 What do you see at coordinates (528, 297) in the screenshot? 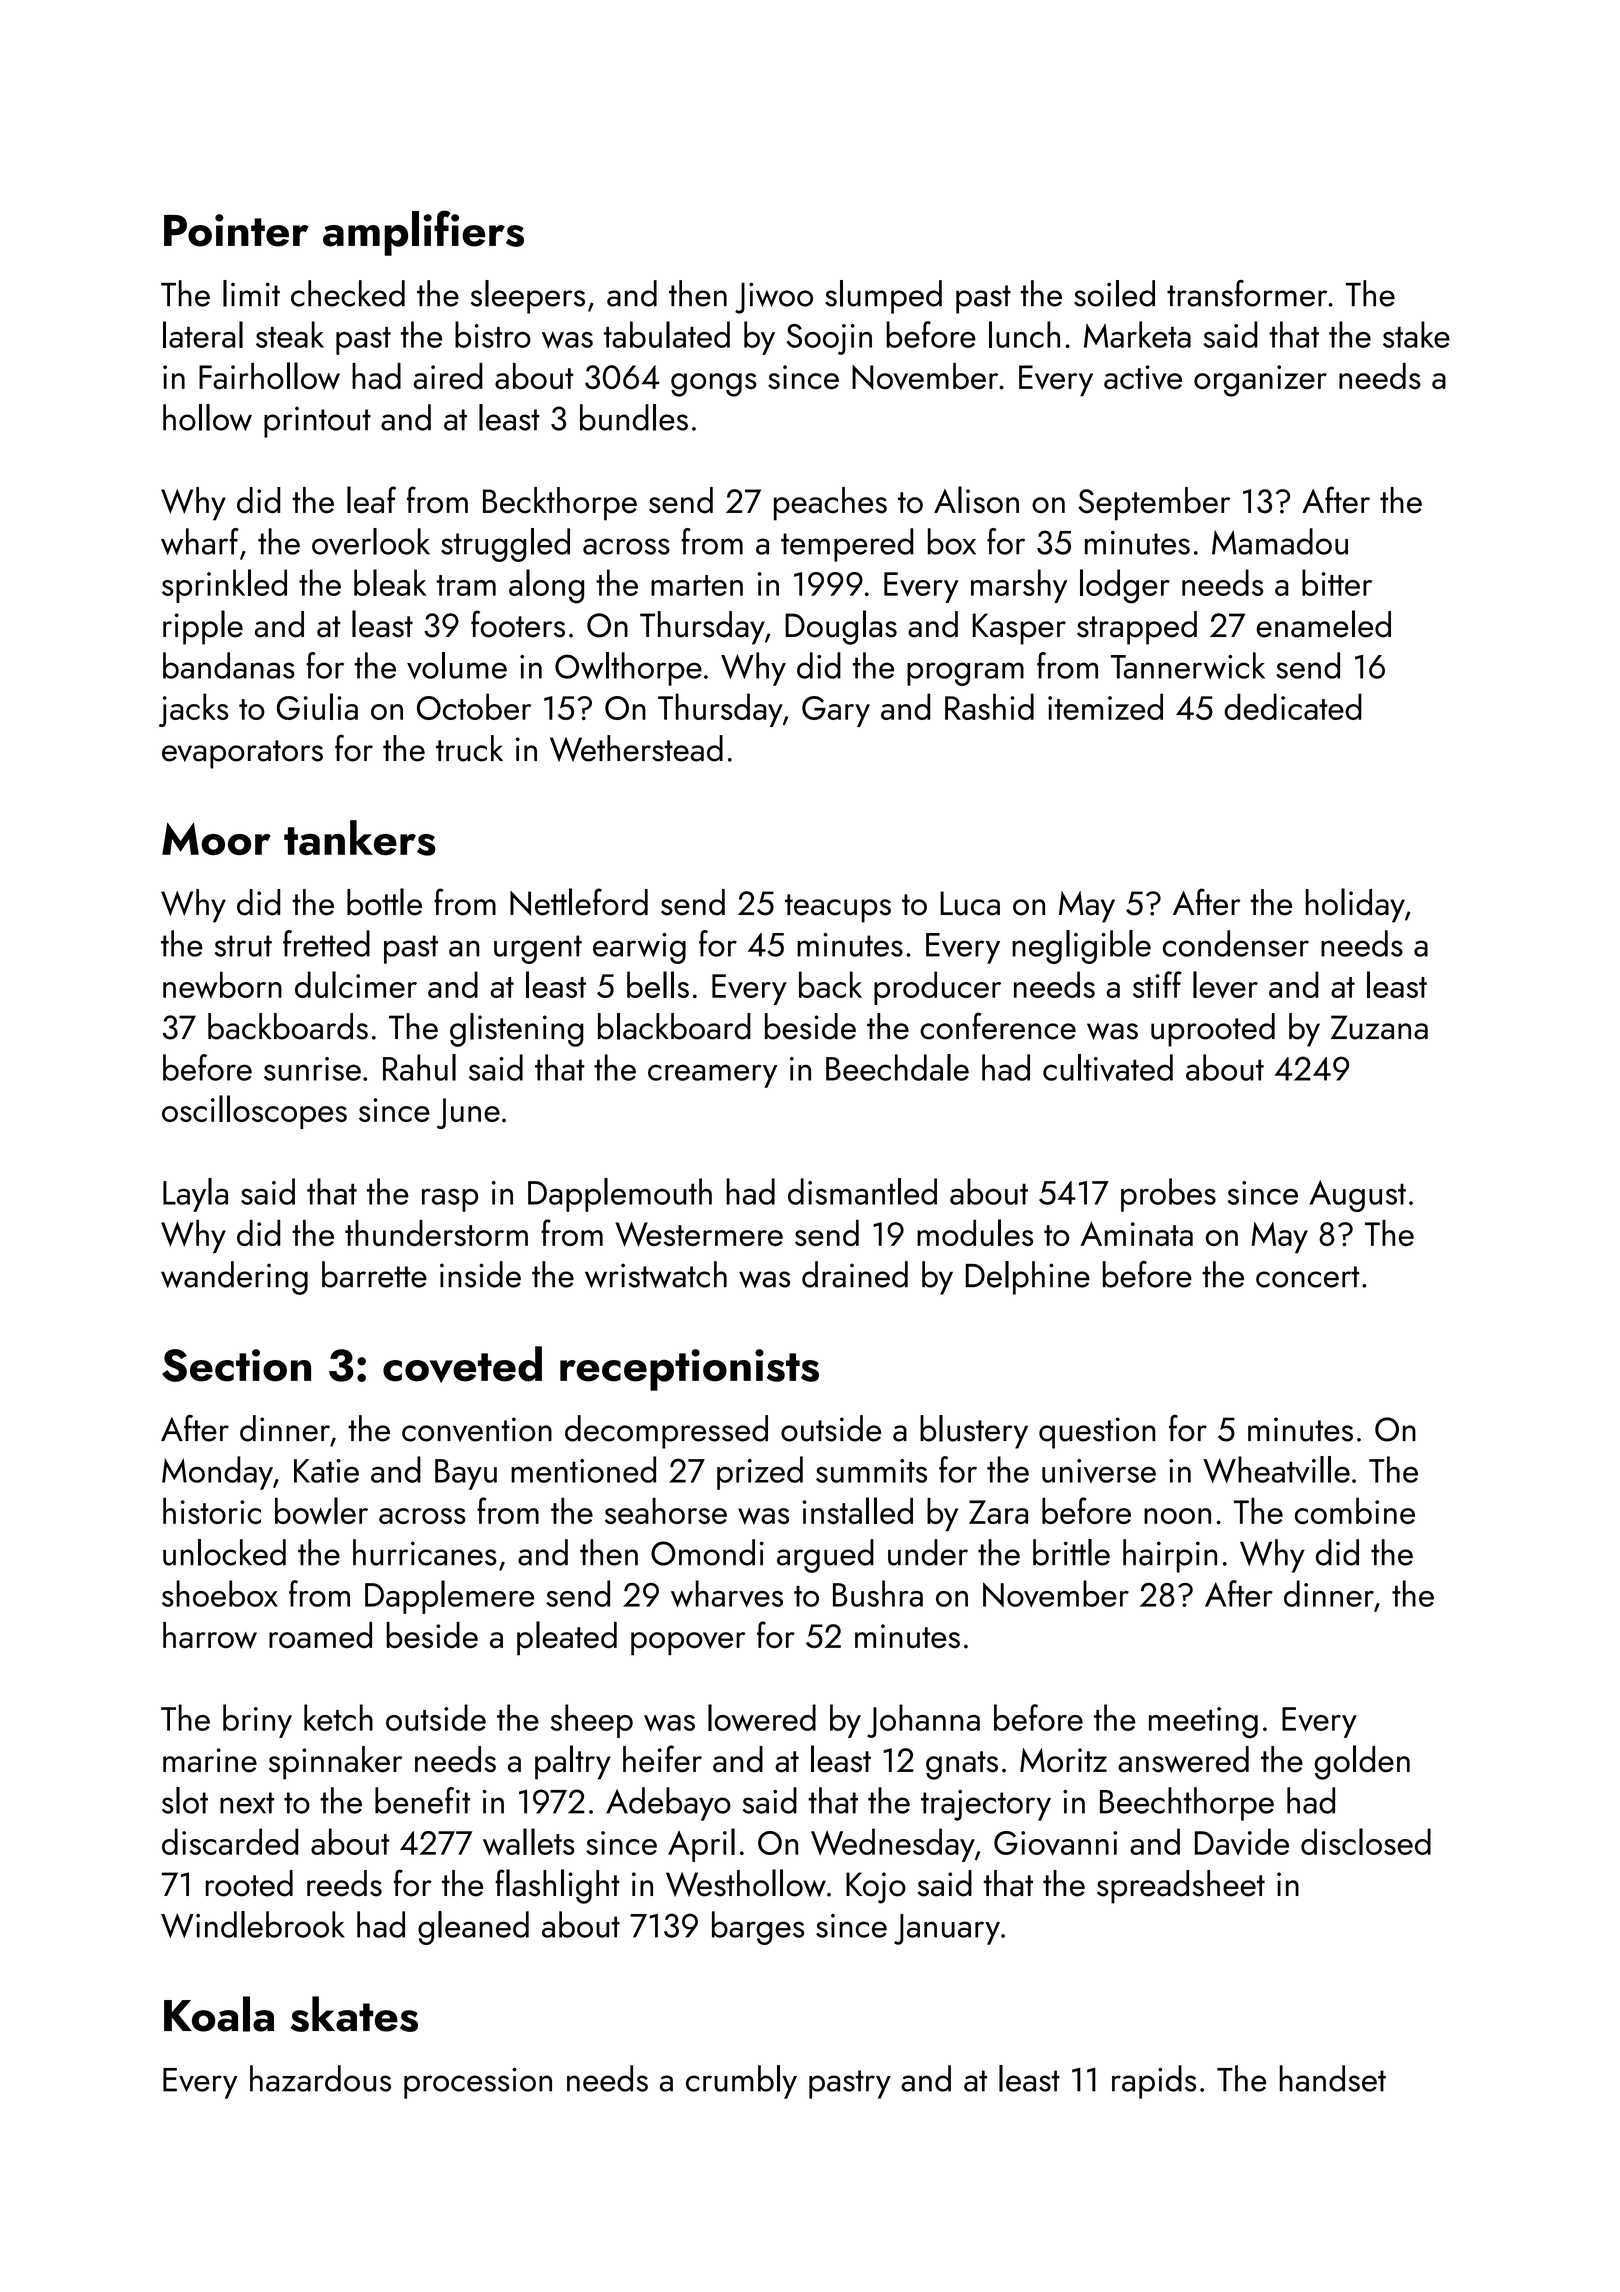
I see `sleepers` at bounding box center [528, 297].
